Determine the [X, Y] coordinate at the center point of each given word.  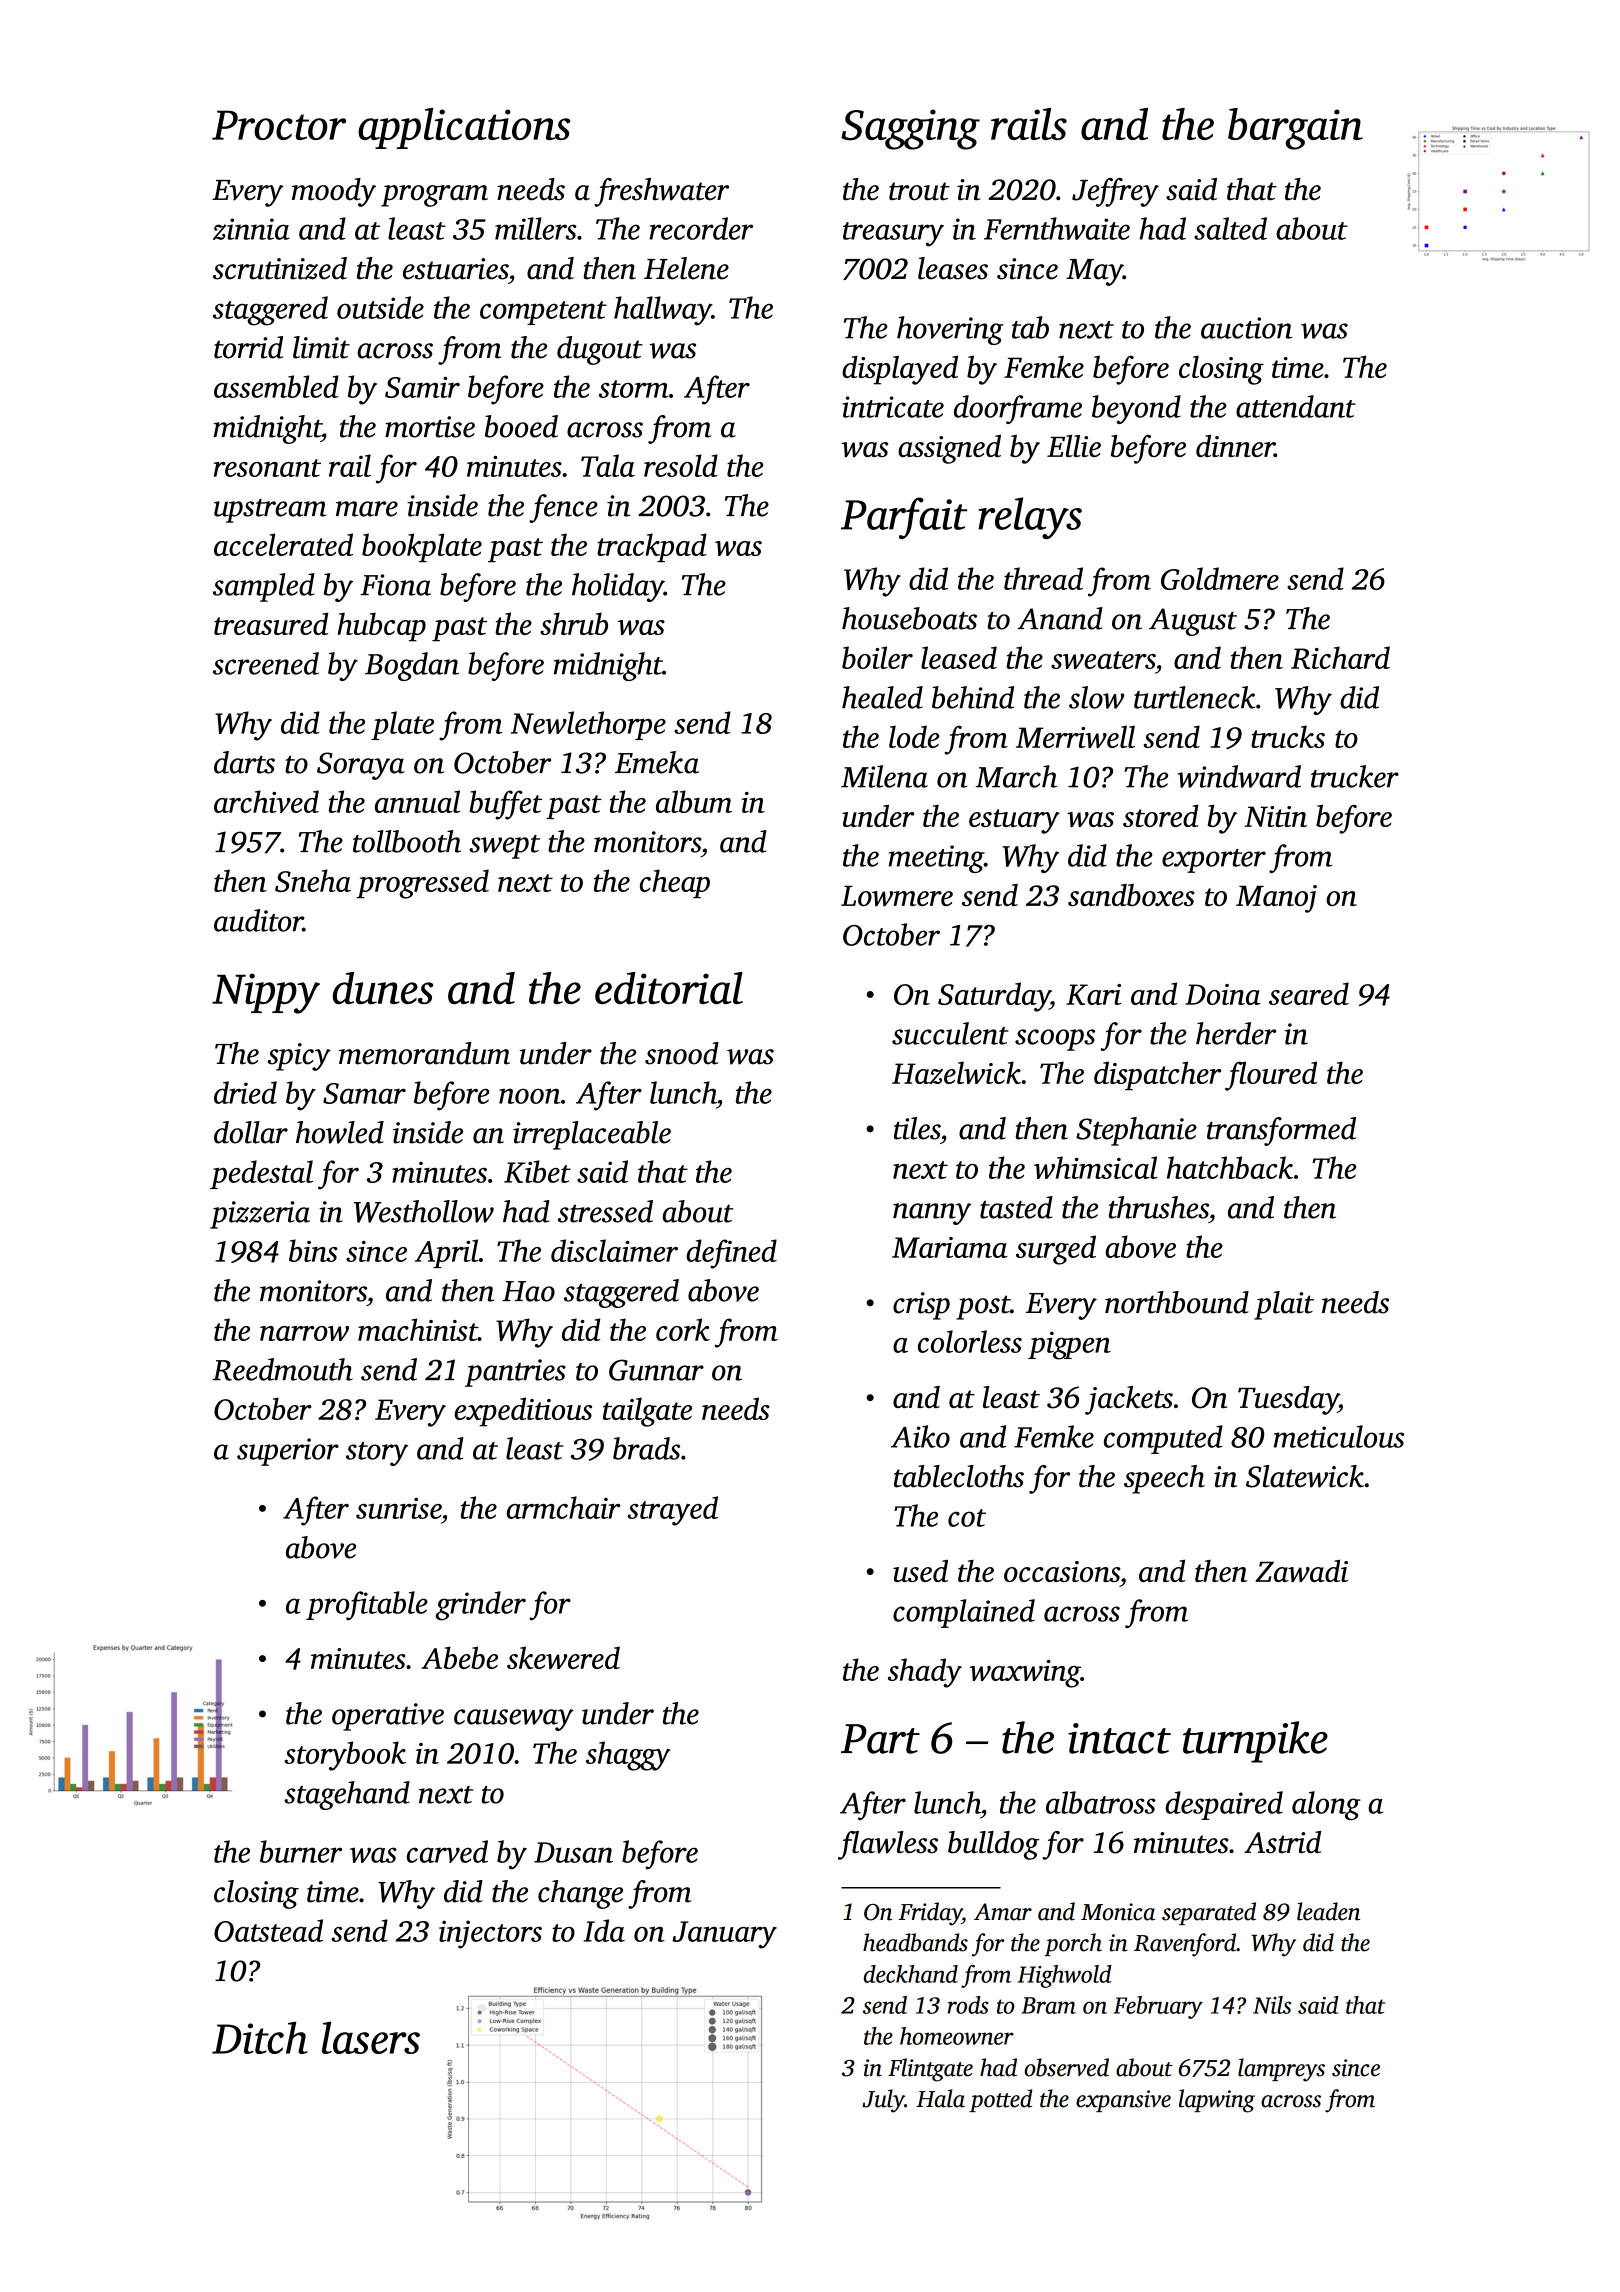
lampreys [1281, 2070]
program [434, 196]
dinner [1235, 446]
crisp [921, 1306]
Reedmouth [282, 1369]
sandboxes [1131, 895]
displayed [900, 370]
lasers [371, 2038]
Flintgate [930, 2070]
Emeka [657, 762]
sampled [264, 587]
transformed [1281, 1131]
